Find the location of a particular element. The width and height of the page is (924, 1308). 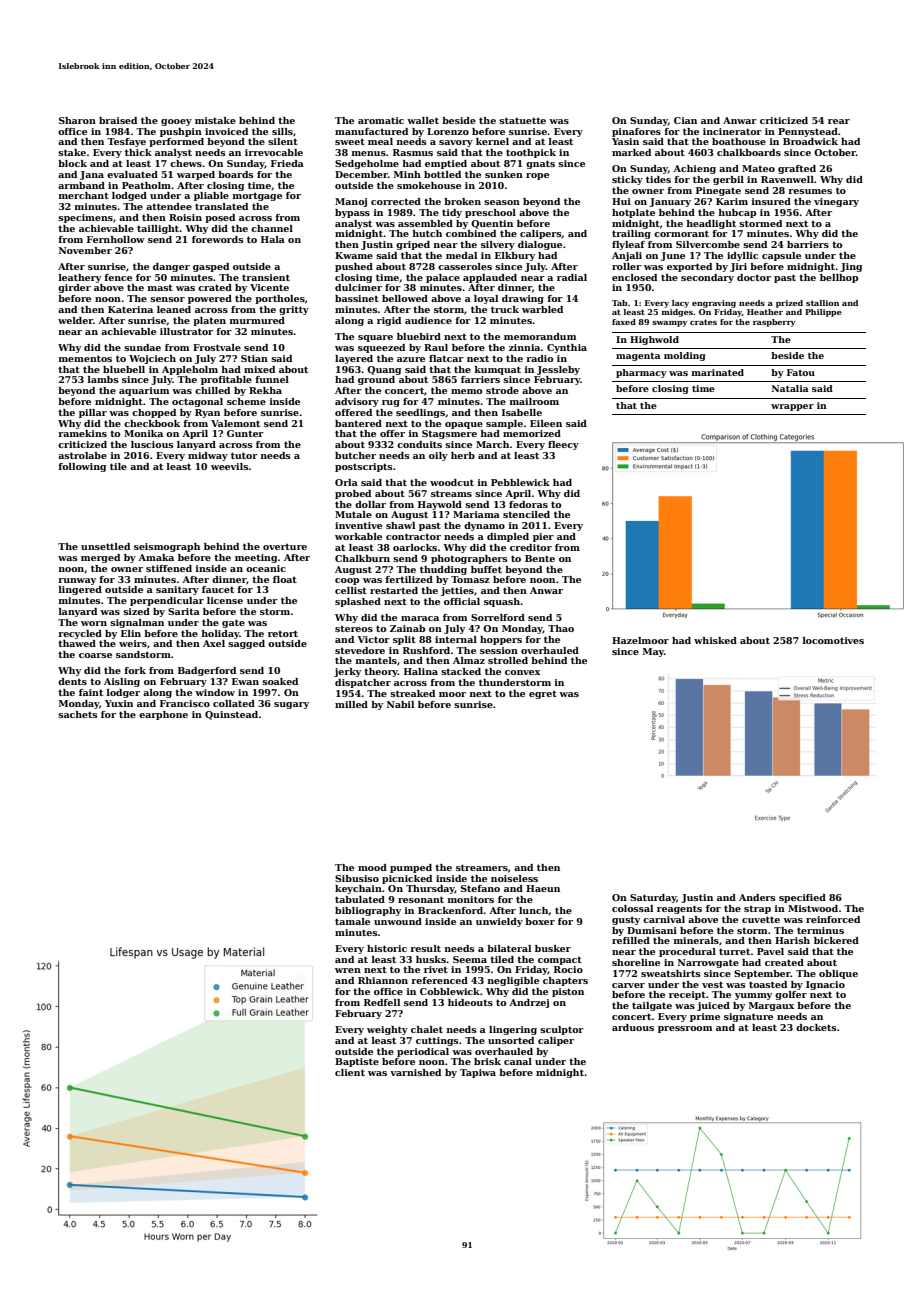

Lorenzo is located at coordinates (448, 131).
